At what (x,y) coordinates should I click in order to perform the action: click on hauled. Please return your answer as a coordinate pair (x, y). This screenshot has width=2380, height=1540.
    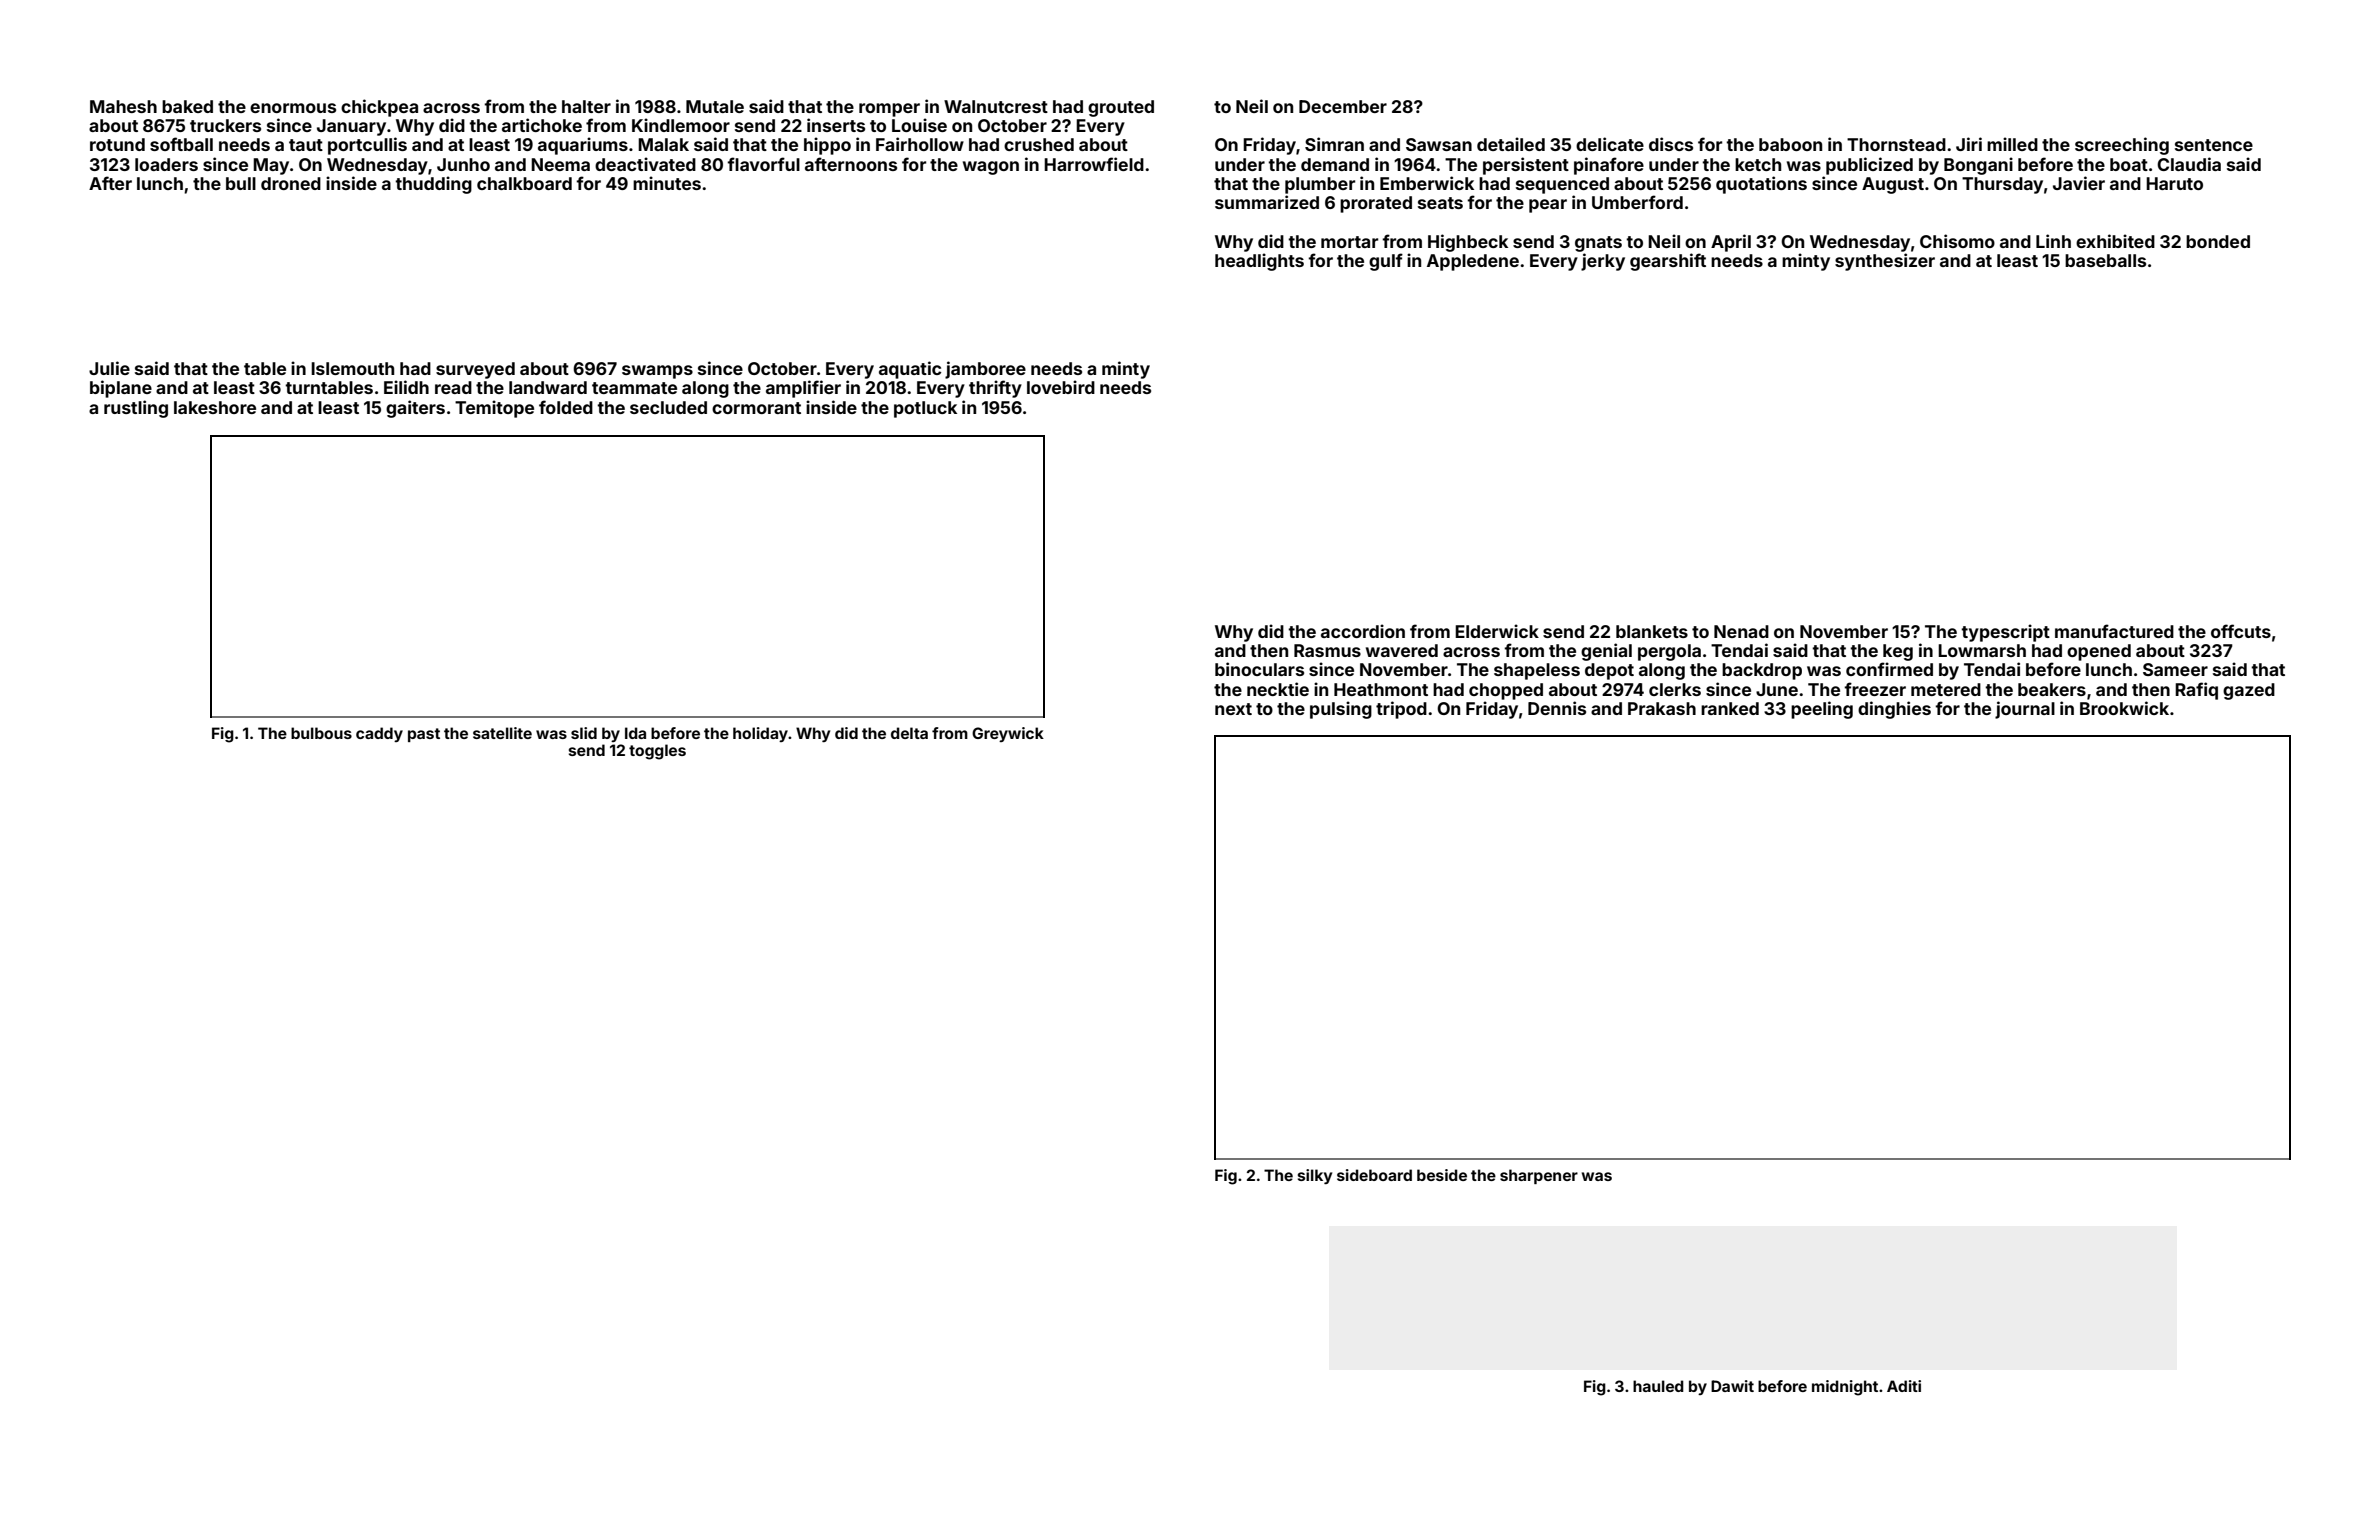
    Looking at the image, I should click on (1658, 1386).
